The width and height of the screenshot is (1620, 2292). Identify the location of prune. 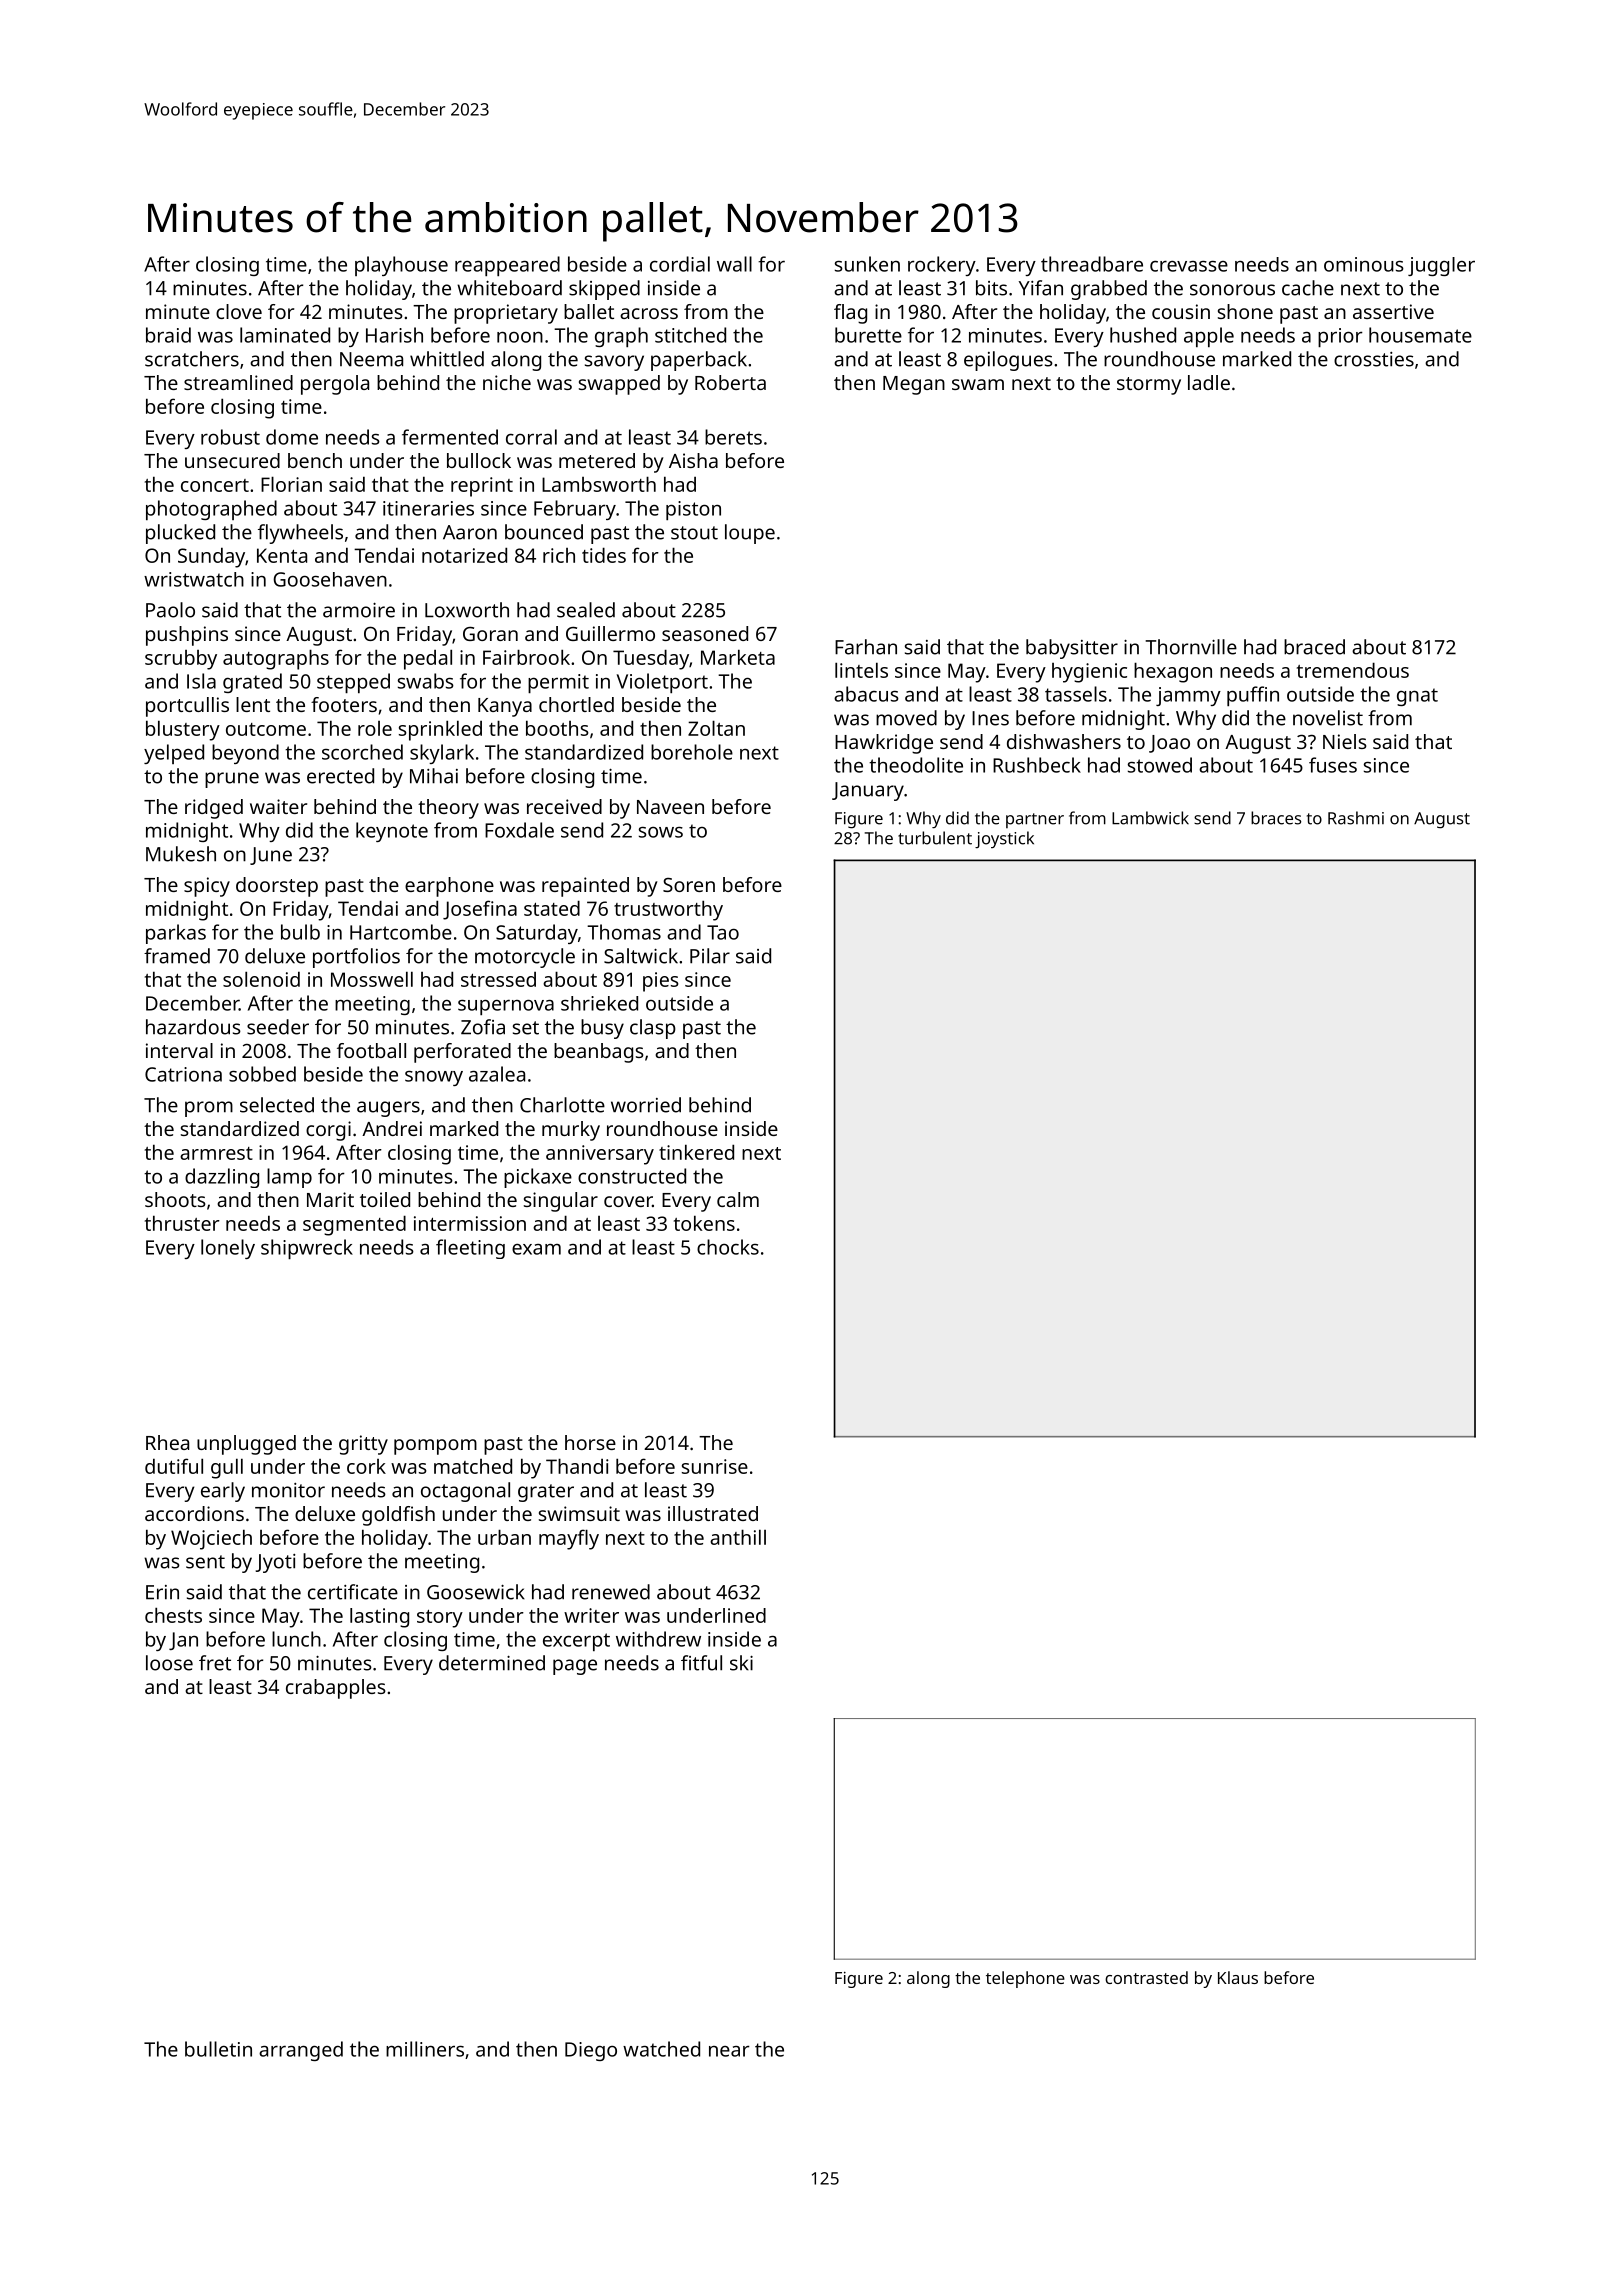
(232, 780).
